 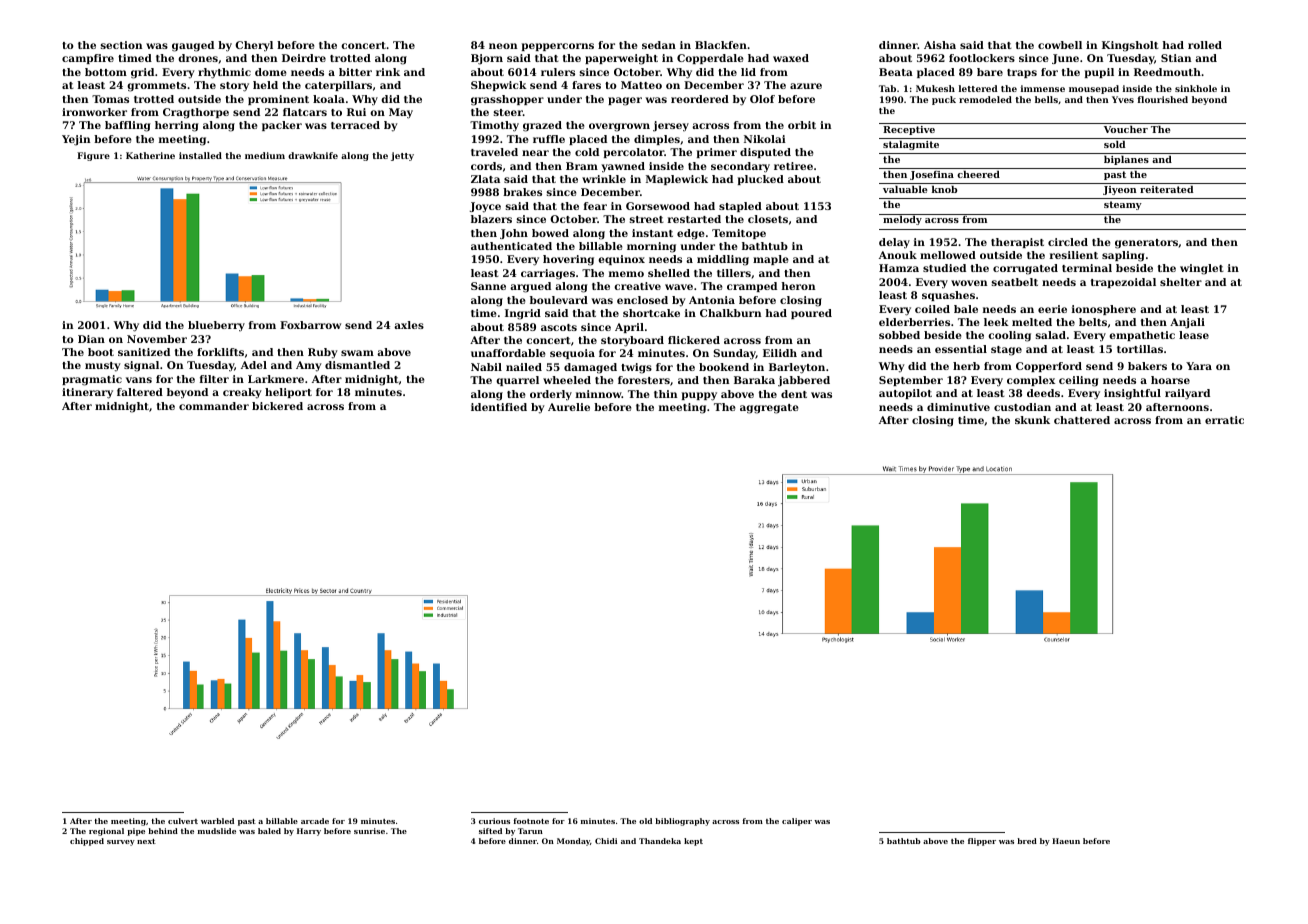 I want to click on gauged, so click(x=193, y=46).
